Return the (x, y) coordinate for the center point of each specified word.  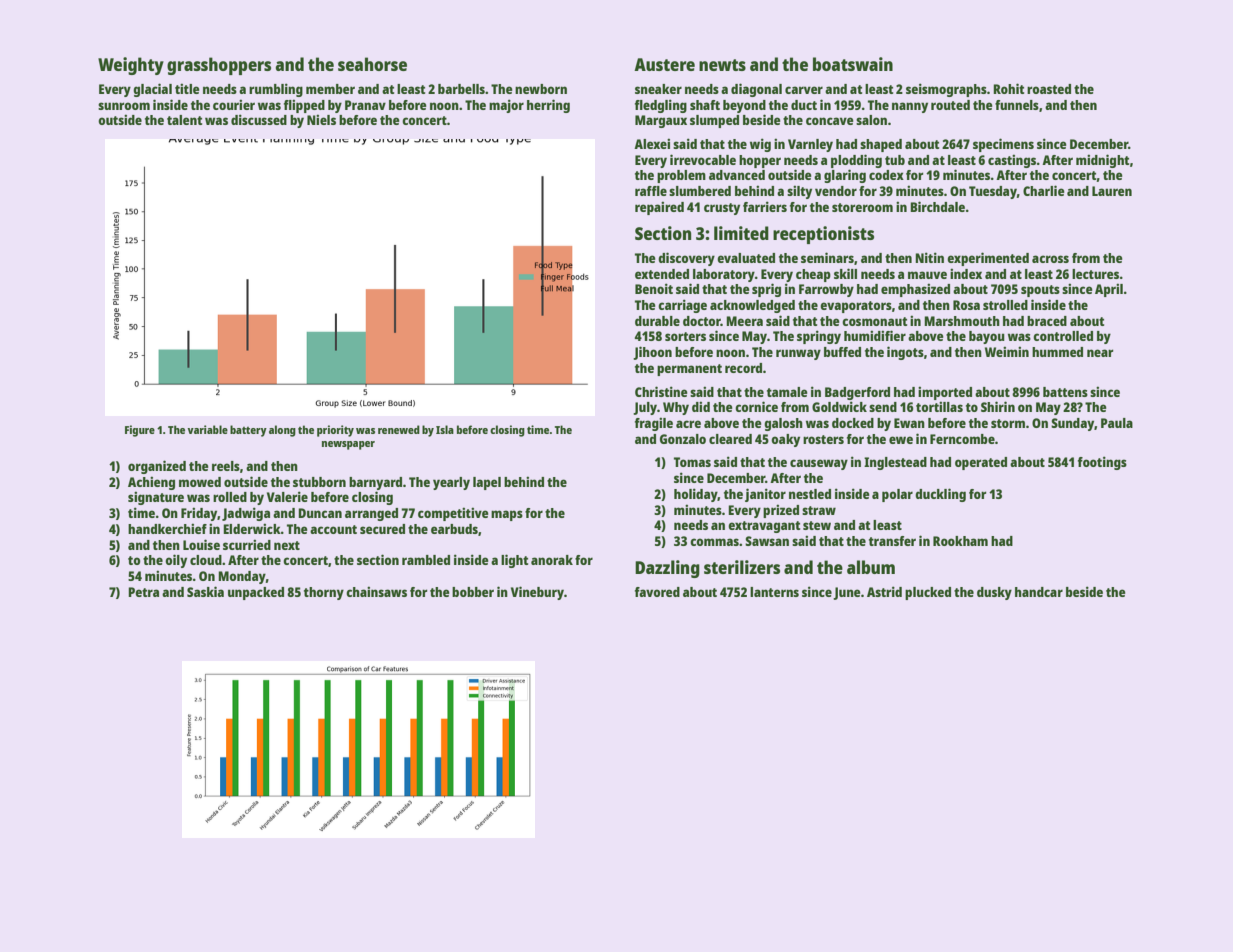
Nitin (929, 257)
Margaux (661, 121)
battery (248, 431)
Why (676, 408)
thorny (324, 593)
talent (184, 120)
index (966, 273)
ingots (905, 353)
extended (662, 274)
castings (1012, 161)
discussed (259, 119)
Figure (140, 431)
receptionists (823, 235)
